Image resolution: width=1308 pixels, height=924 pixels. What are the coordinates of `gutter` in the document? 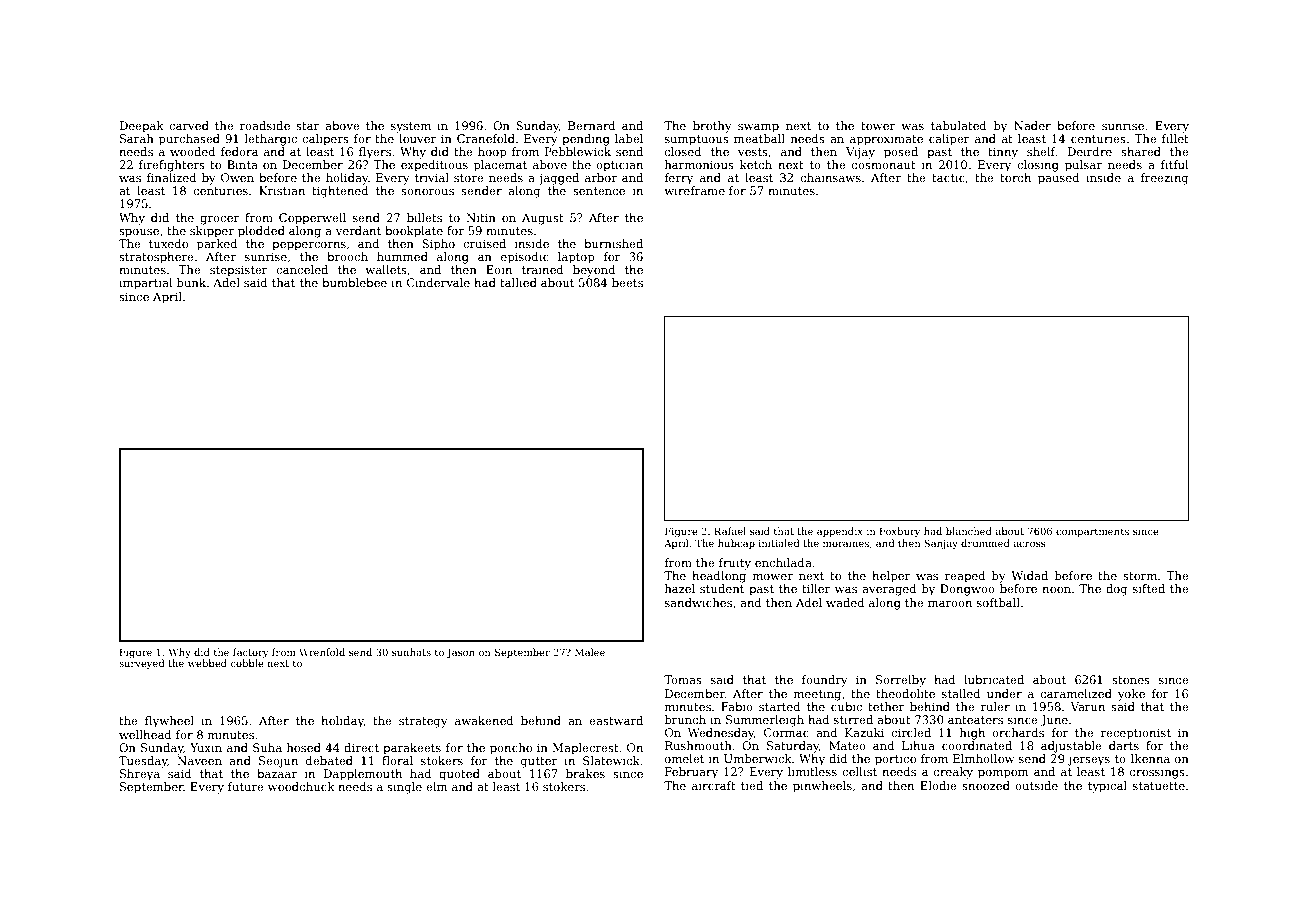 It's located at (539, 762).
